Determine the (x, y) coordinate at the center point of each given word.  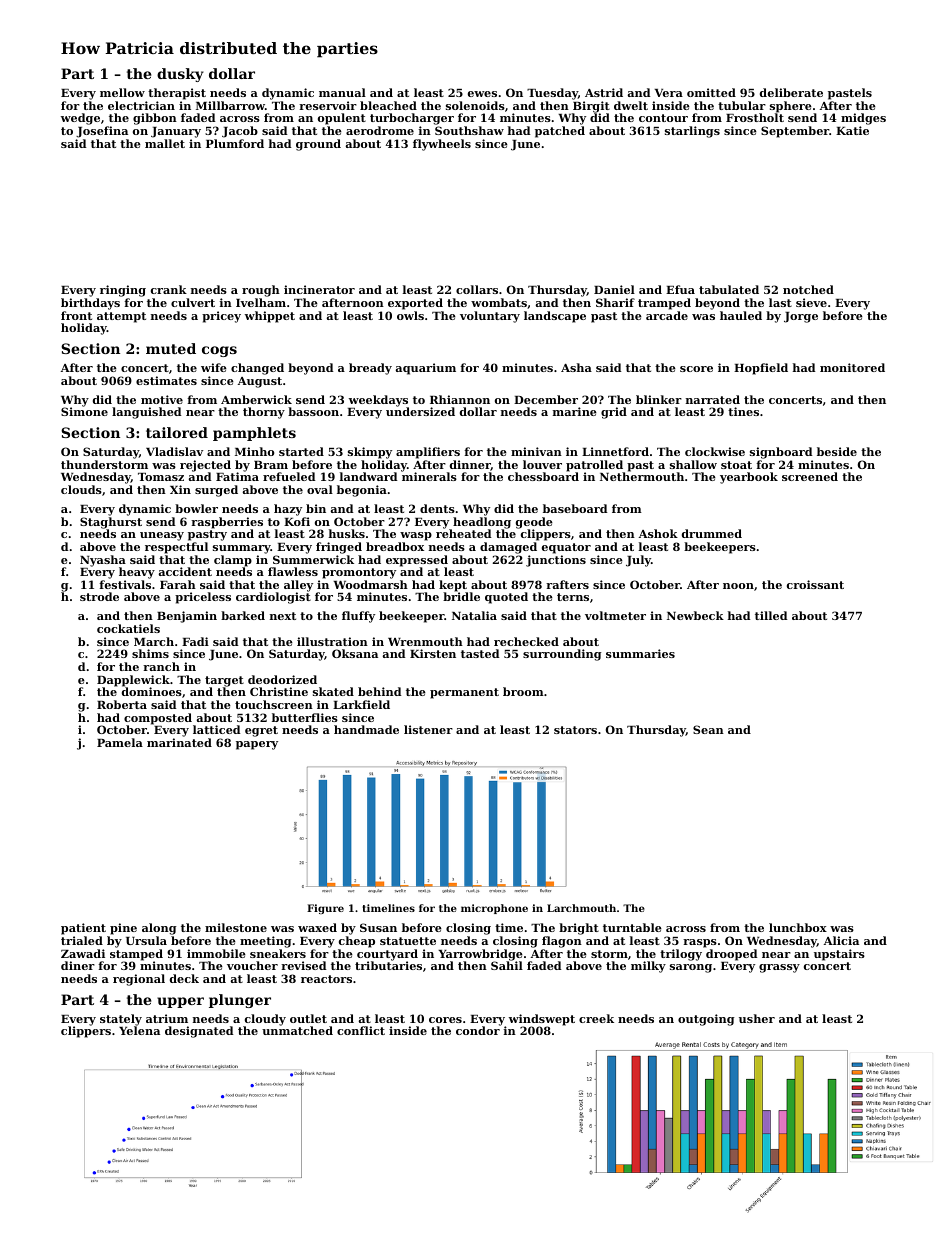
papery (257, 745)
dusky (180, 75)
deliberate (791, 92)
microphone (494, 909)
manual (342, 92)
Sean (708, 729)
